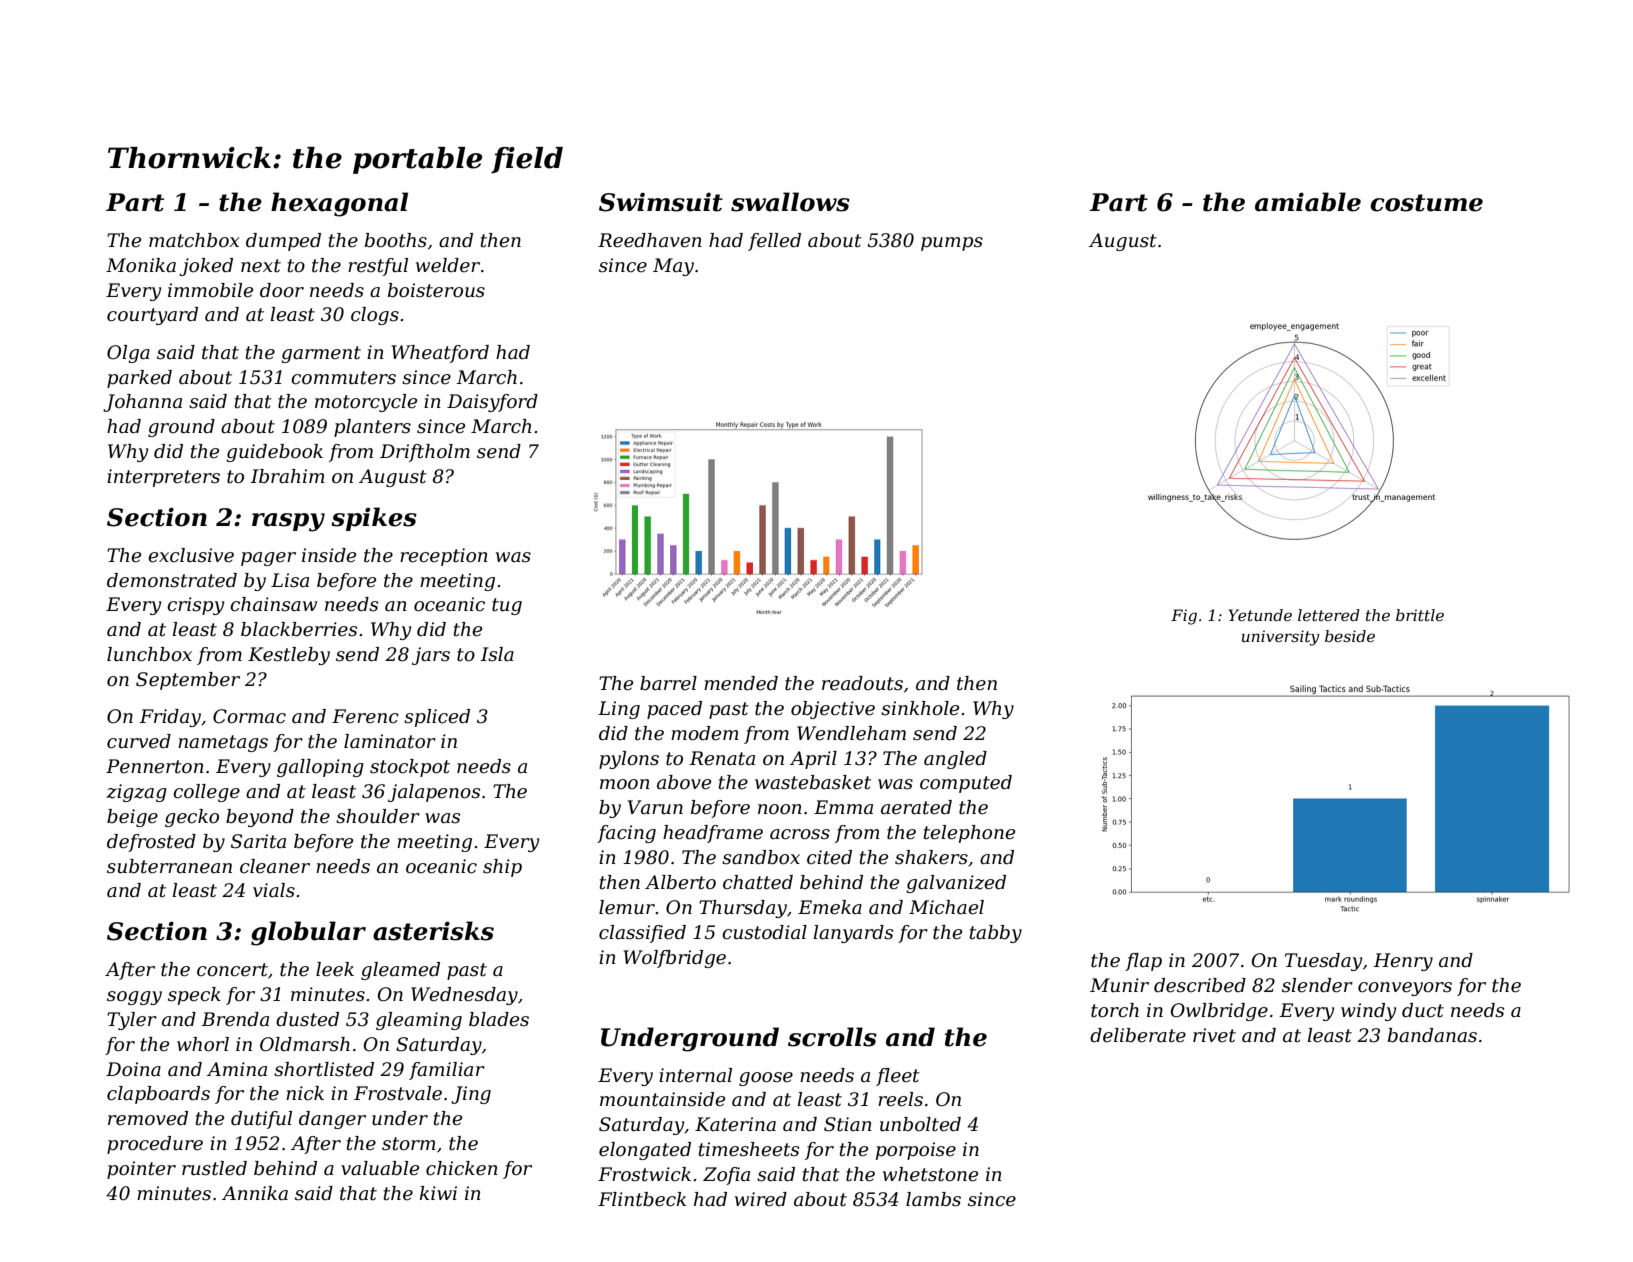  I want to click on crispy, so click(195, 606).
